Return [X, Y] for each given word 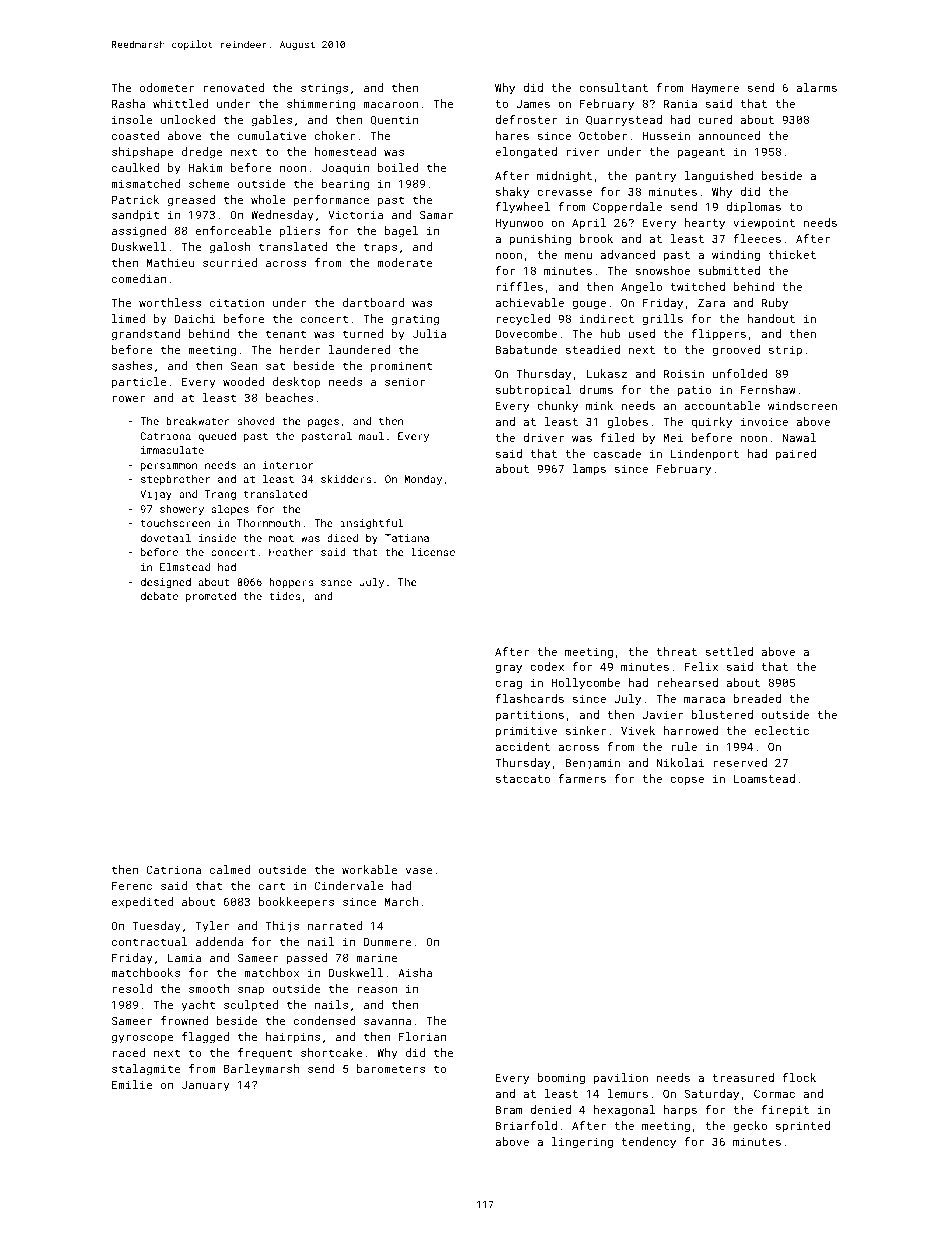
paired [795, 455]
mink [599, 405]
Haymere [715, 89]
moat [281, 538]
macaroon [390, 105]
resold [132, 988]
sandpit [135, 216]
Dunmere [387, 941]
